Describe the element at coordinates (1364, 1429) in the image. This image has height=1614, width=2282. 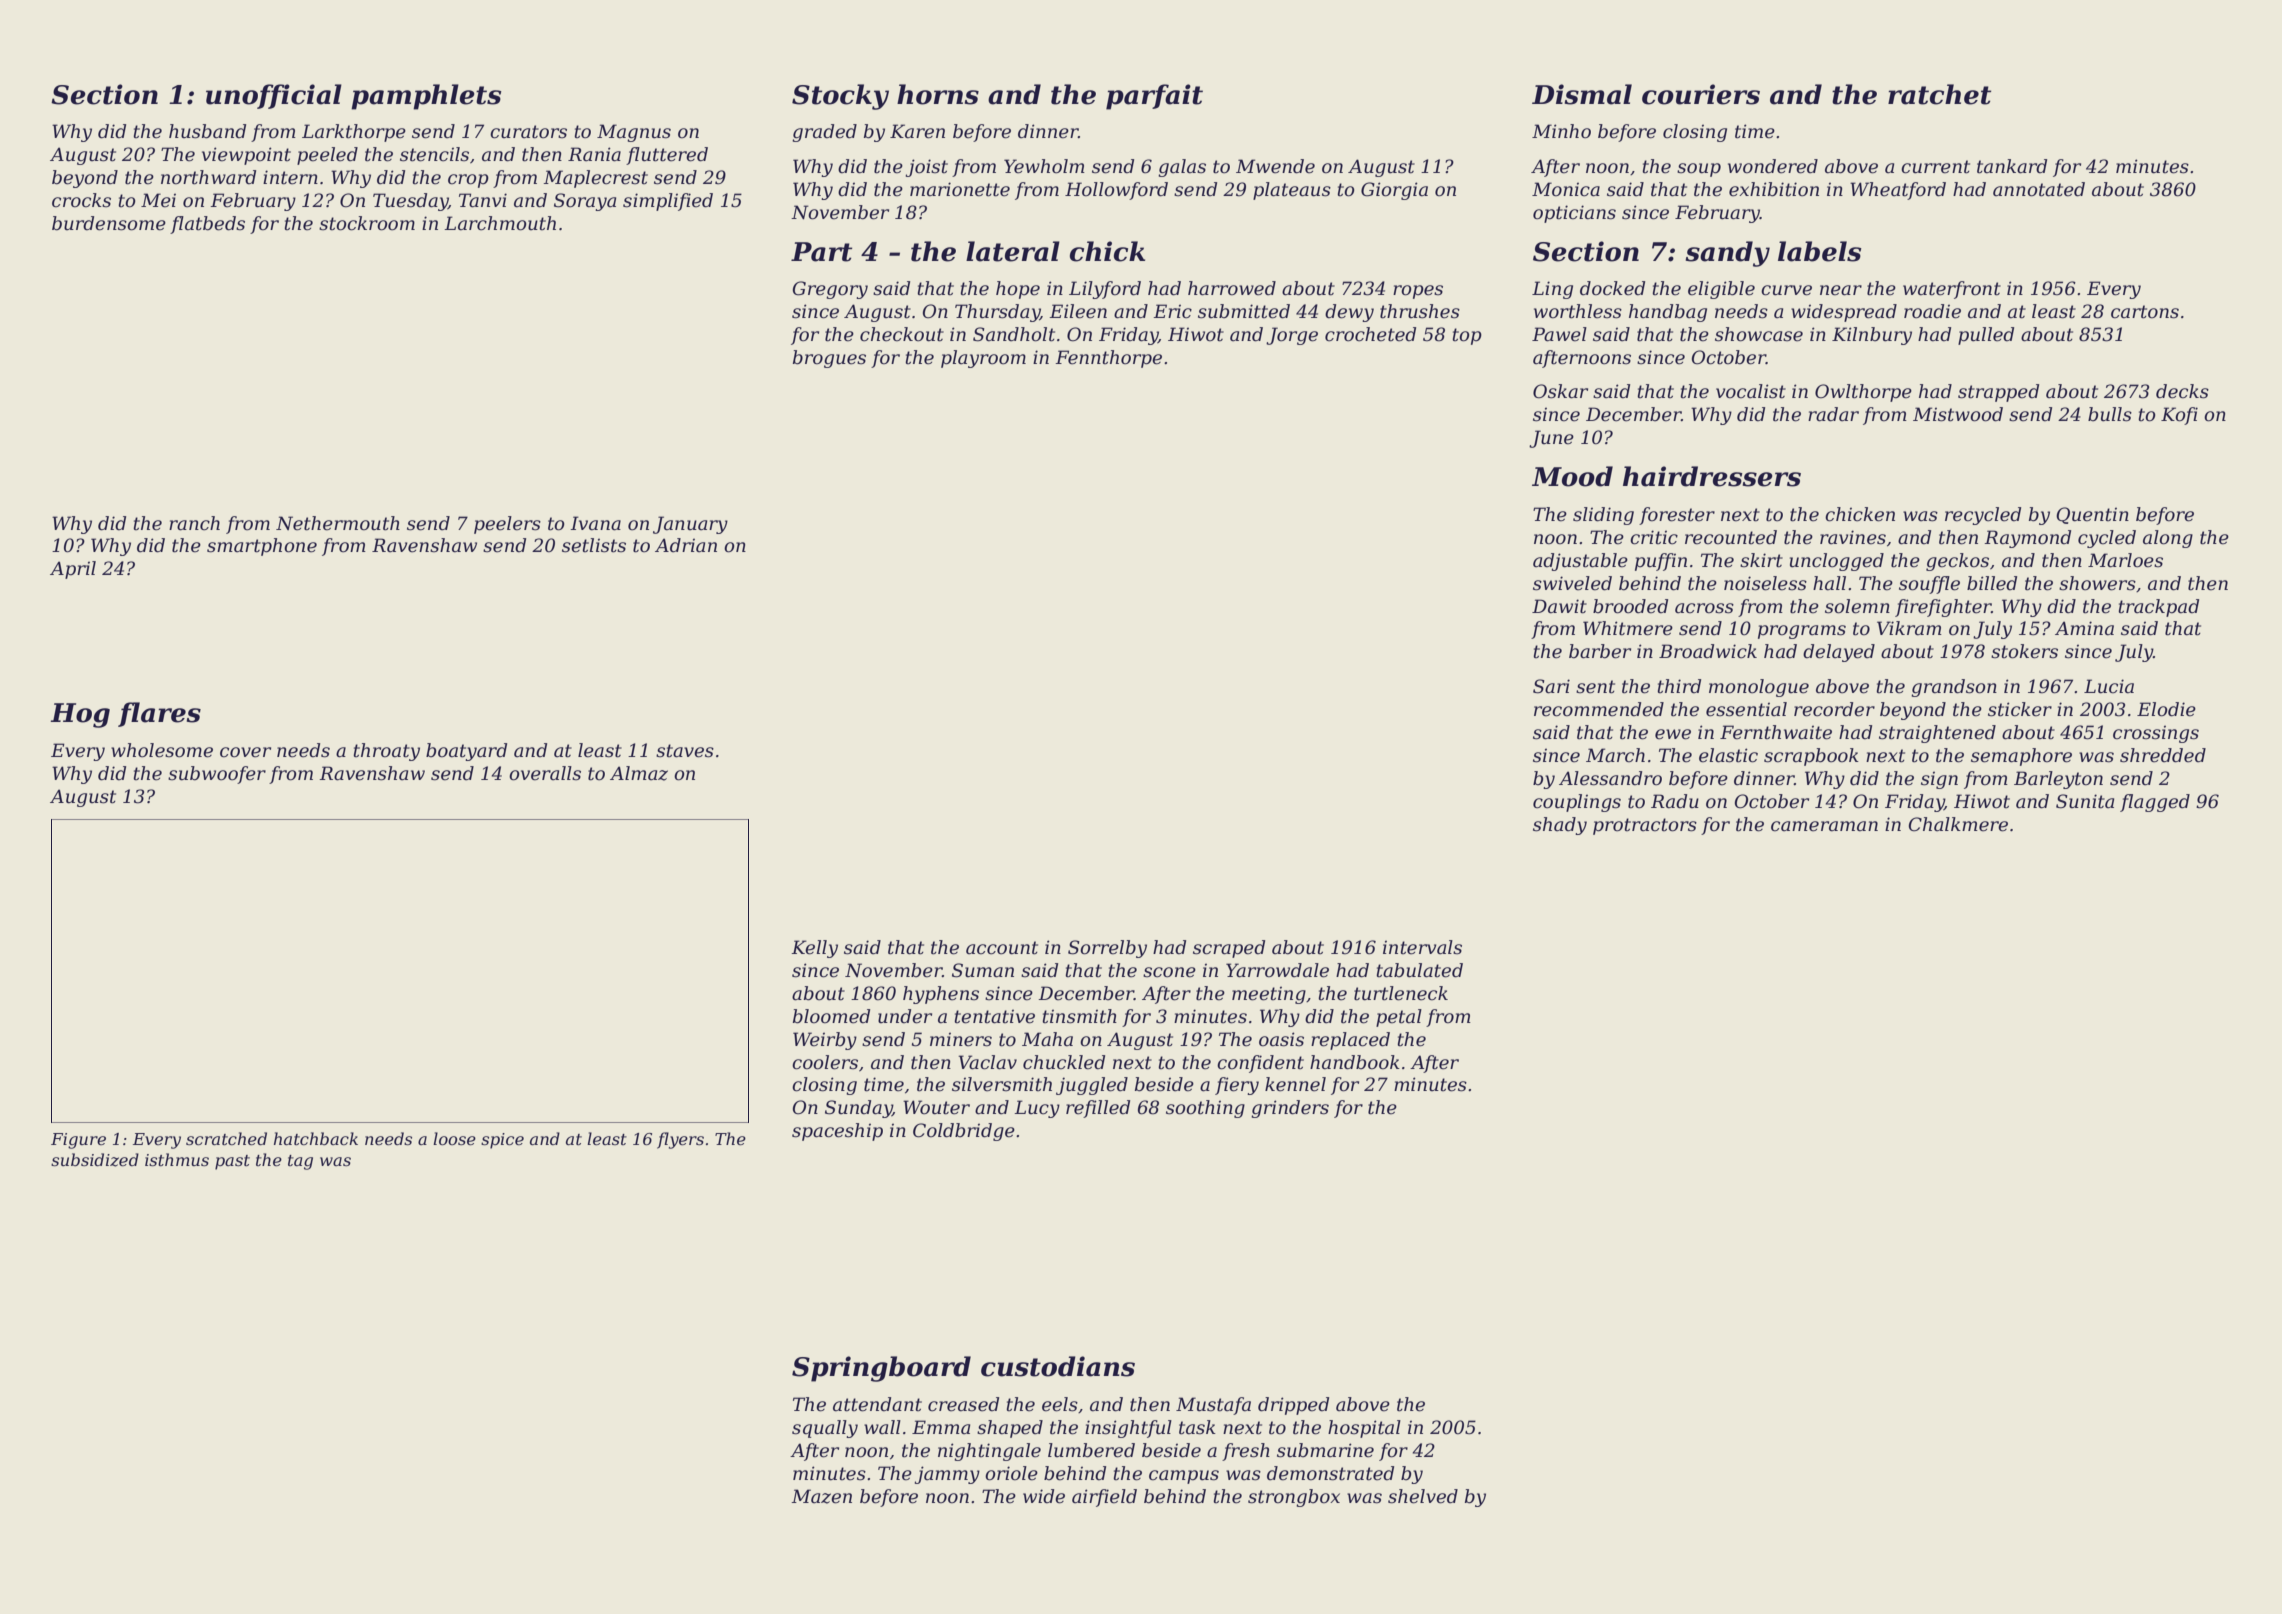
I see `hospital` at that location.
